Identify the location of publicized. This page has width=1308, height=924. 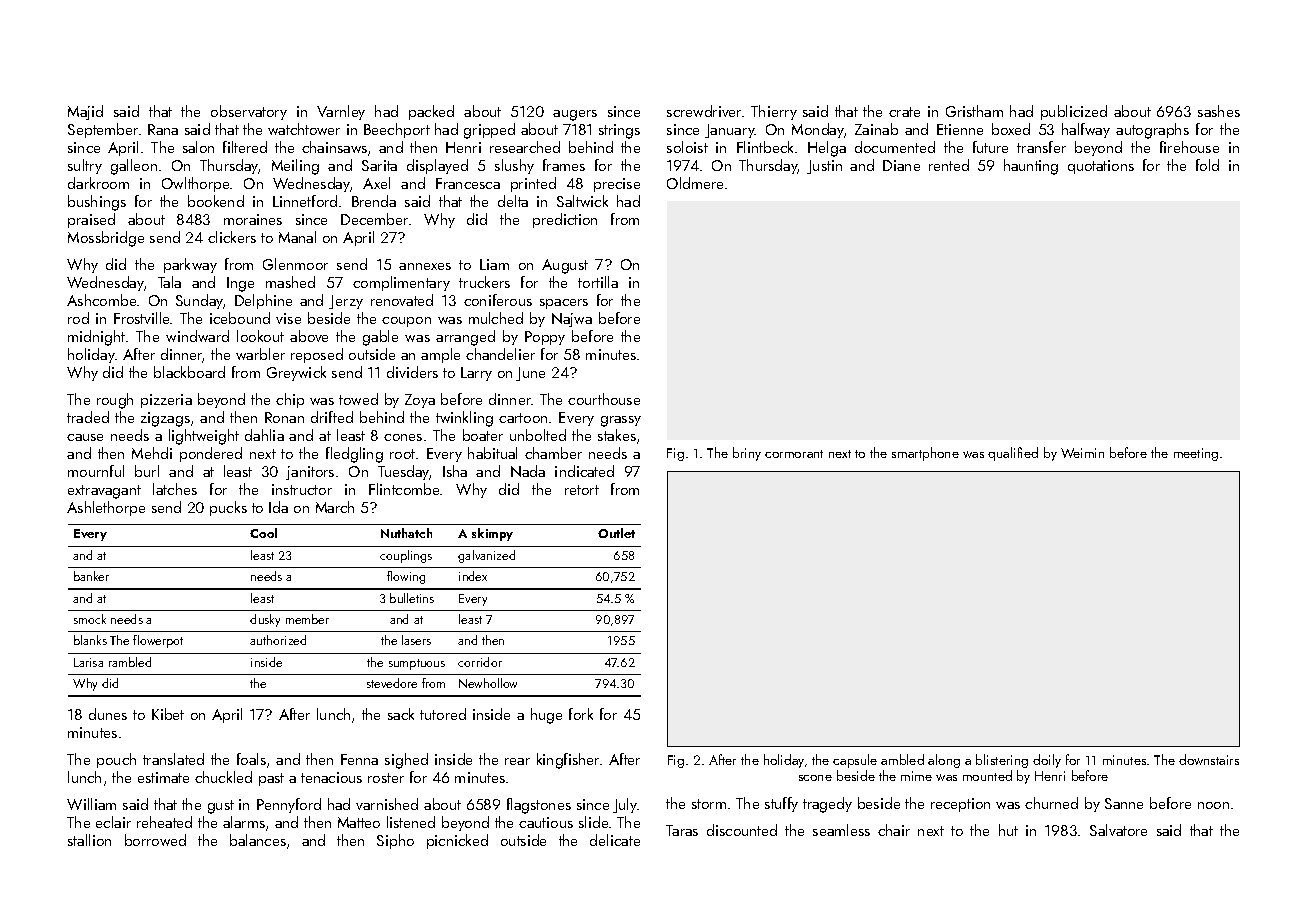
(1074, 112).
